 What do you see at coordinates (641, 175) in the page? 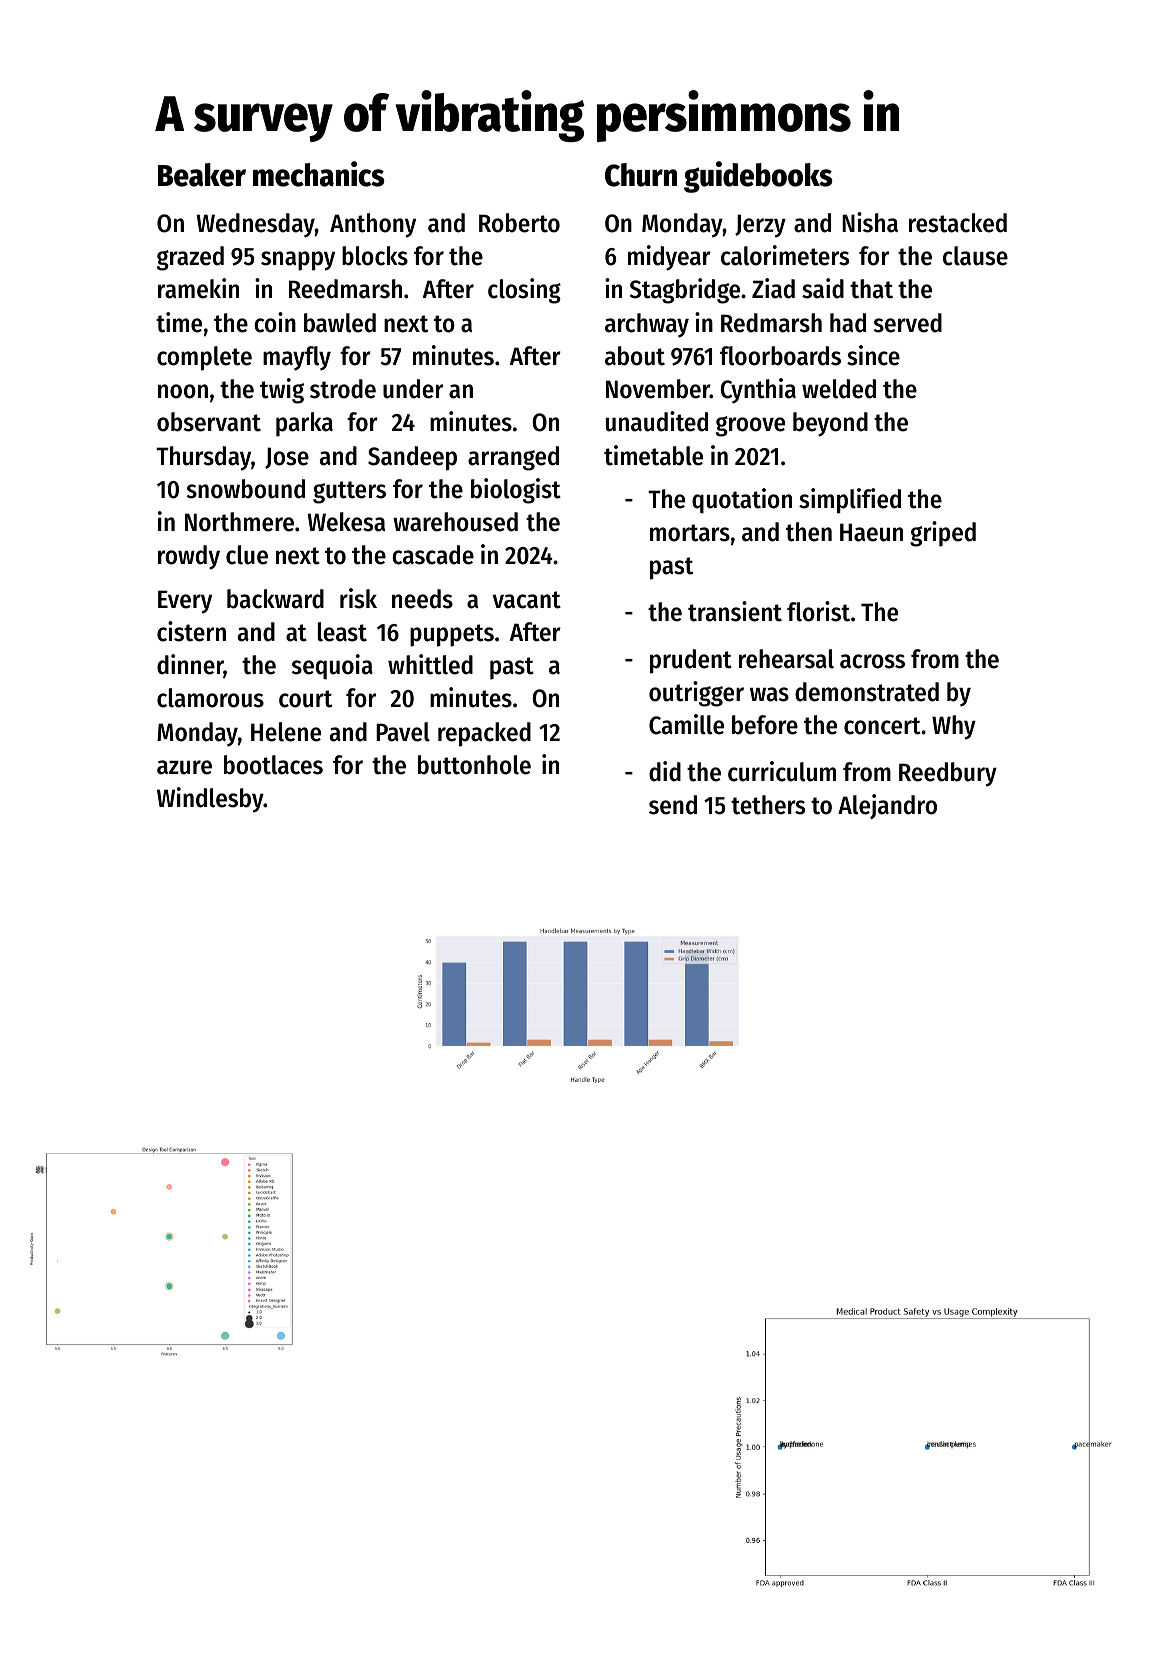
I see `Churn` at bounding box center [641, 175].
